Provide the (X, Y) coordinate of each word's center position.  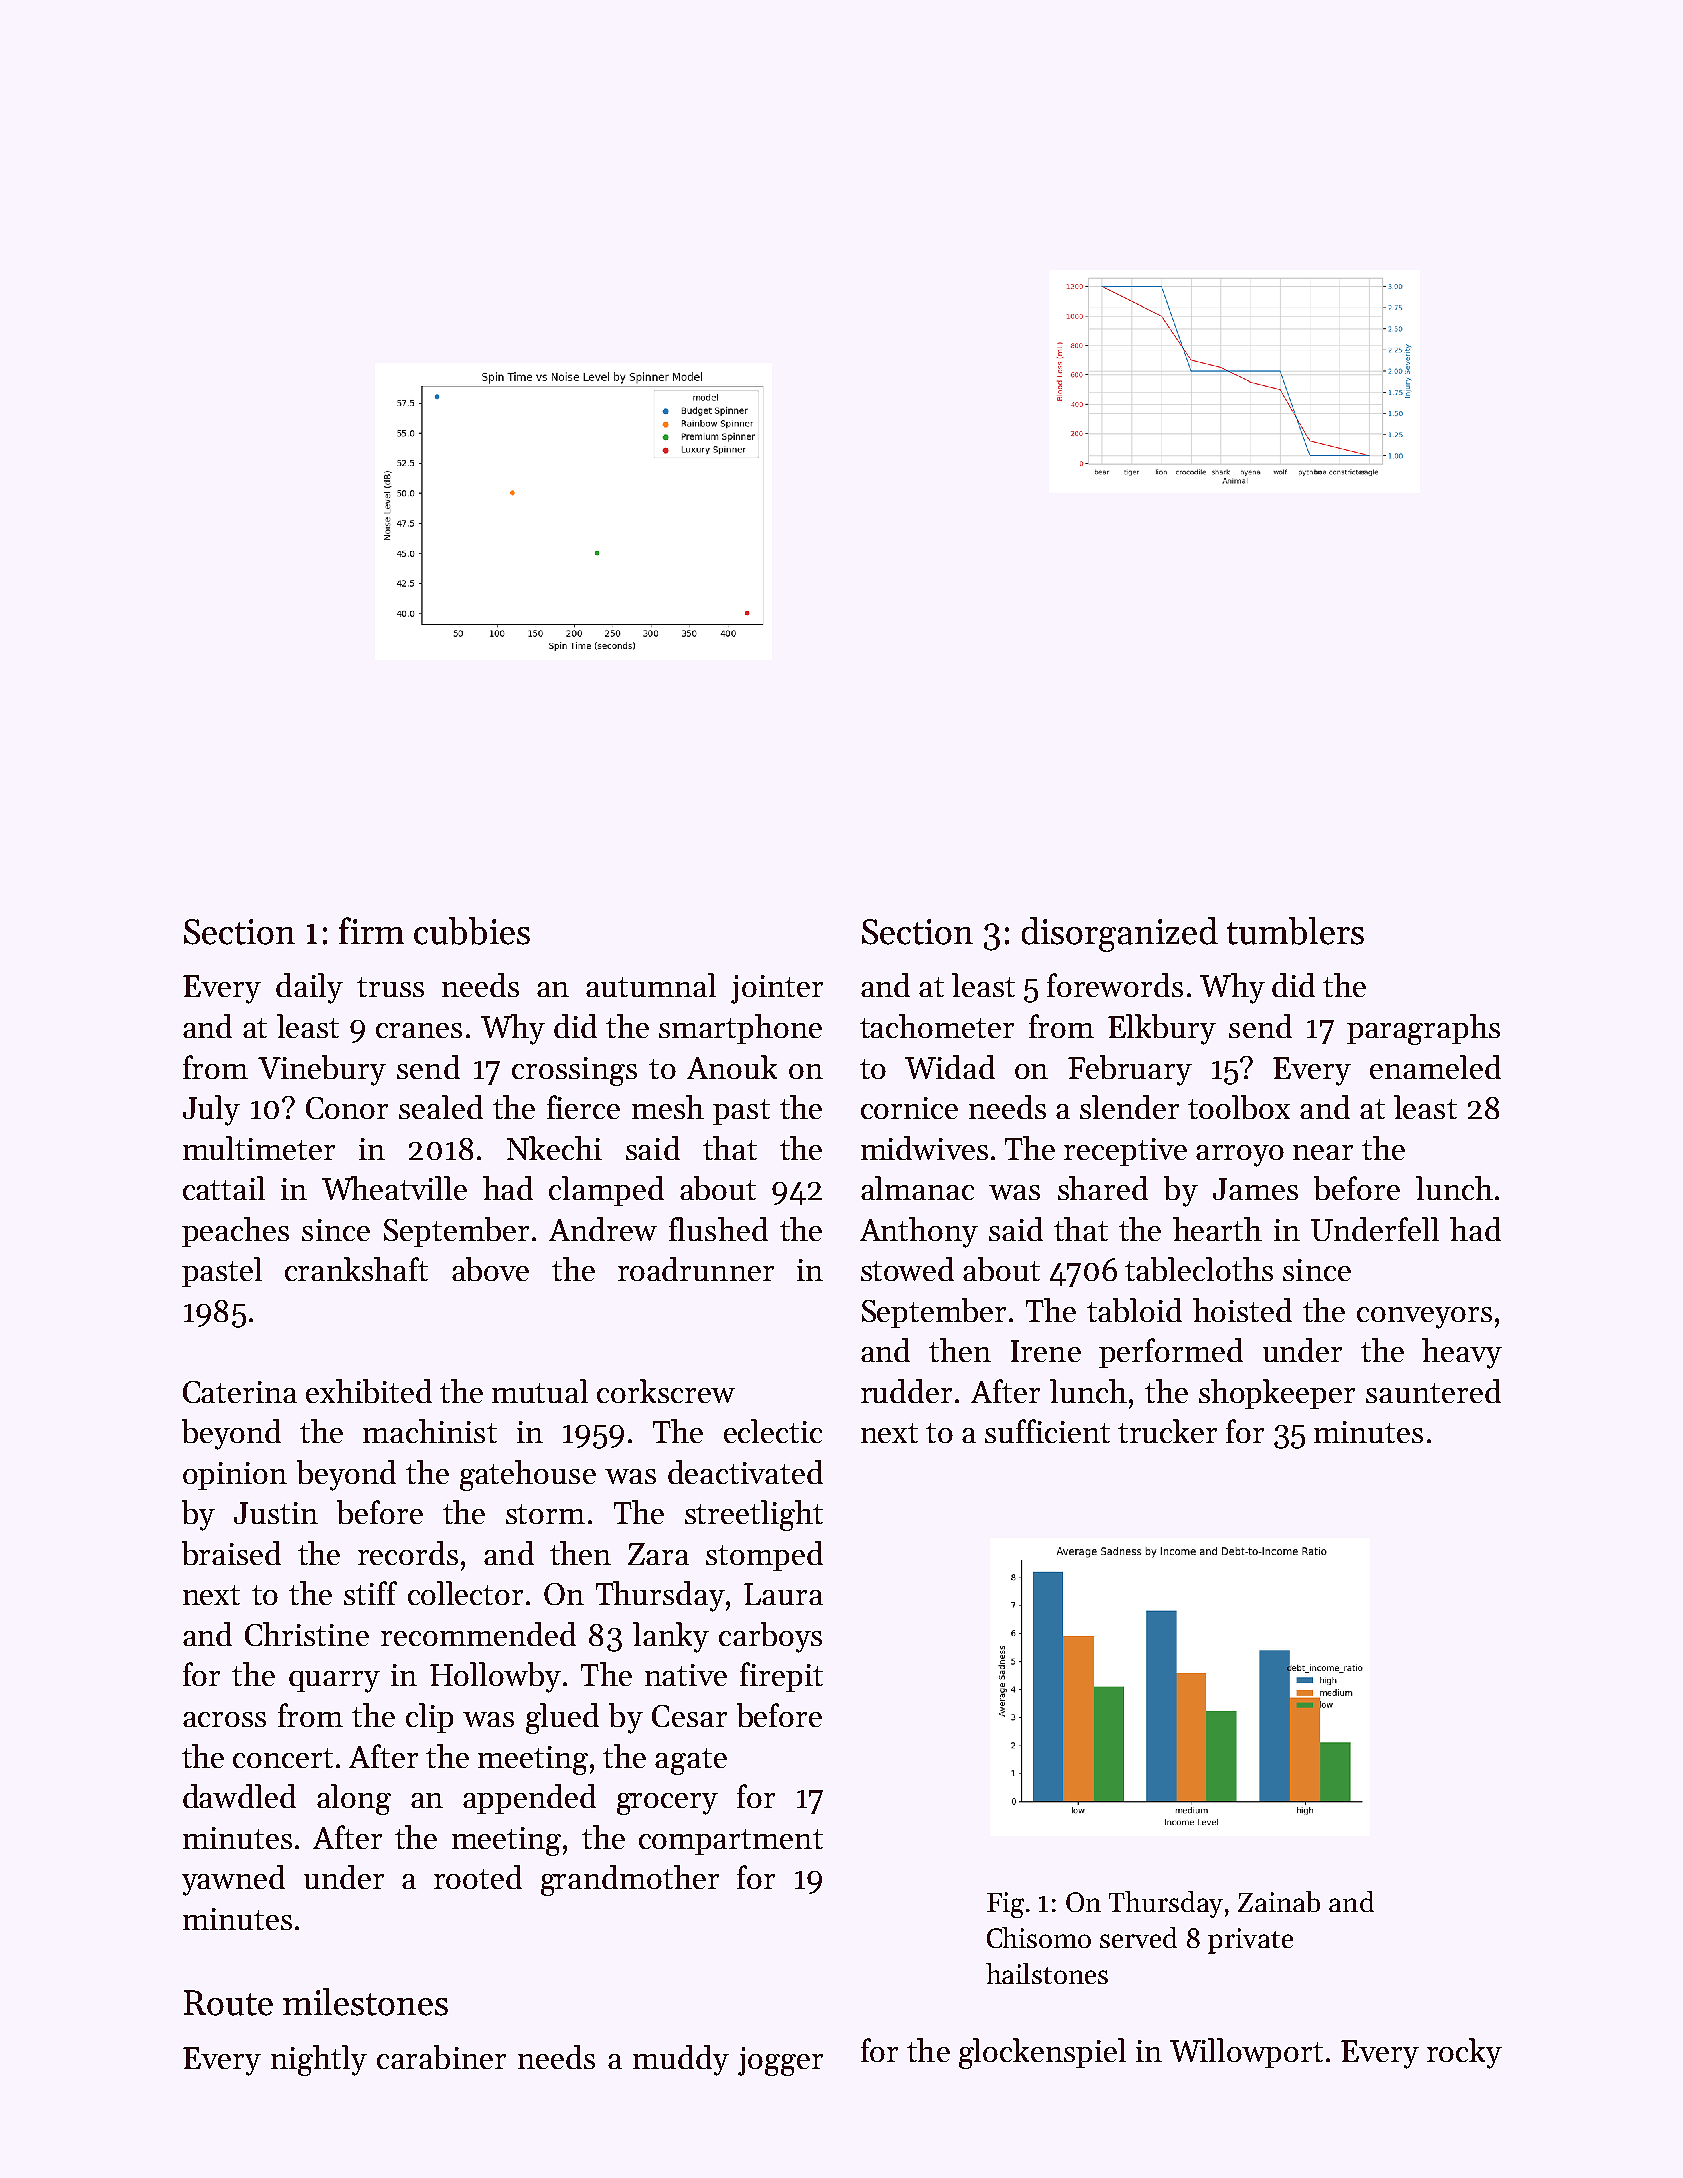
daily (309, 988)
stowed (907, 1269)
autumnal (651, 985)
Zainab (1279, 1901)
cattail (224, 1188)
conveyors (1424, 1318)
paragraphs (1423, 1029)
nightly (319, 2060)
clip (429, 1718)
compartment (731, 1842)
